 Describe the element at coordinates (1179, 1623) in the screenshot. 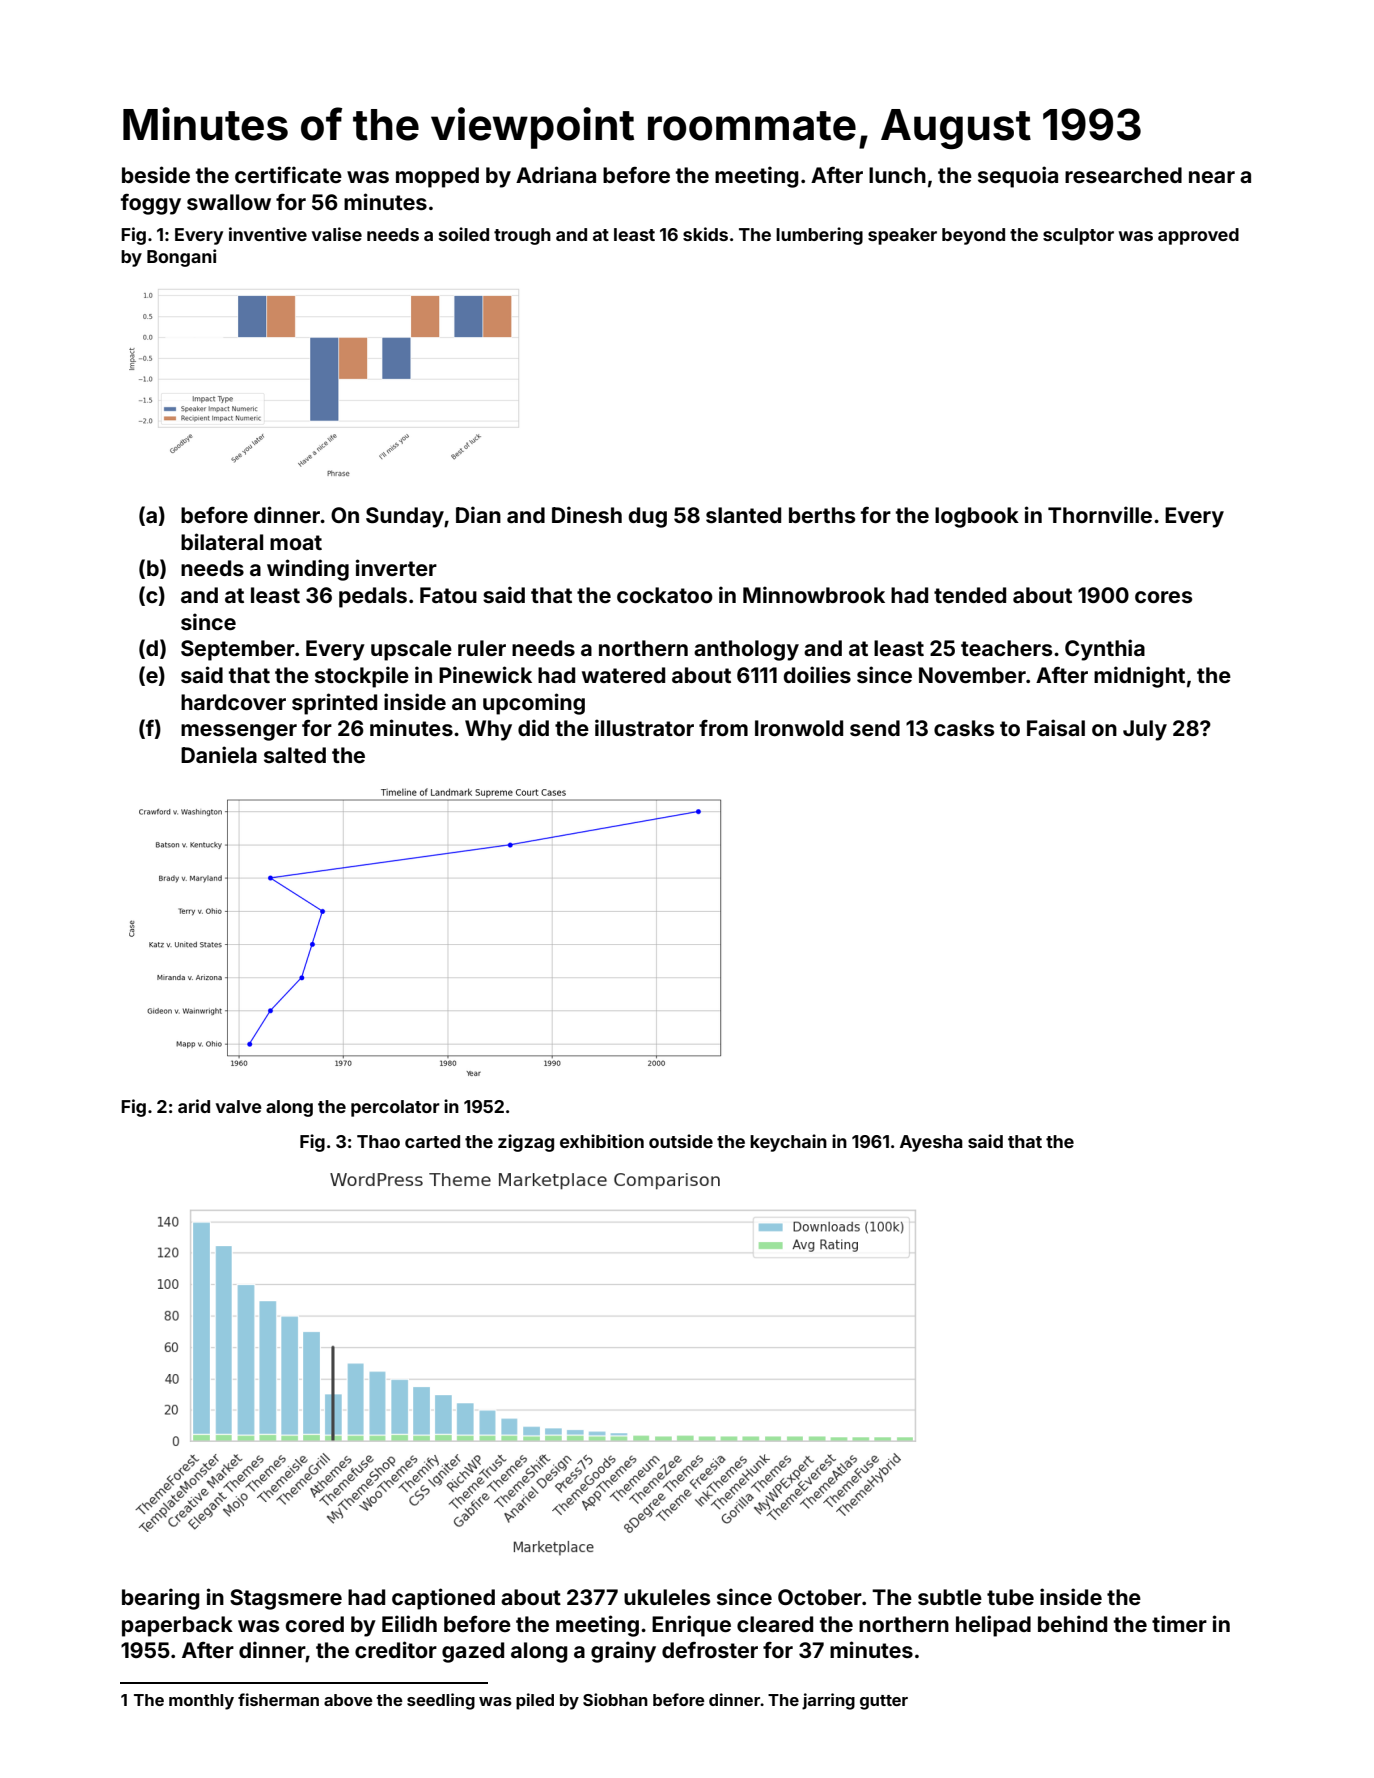

I see `timer` at that location.
